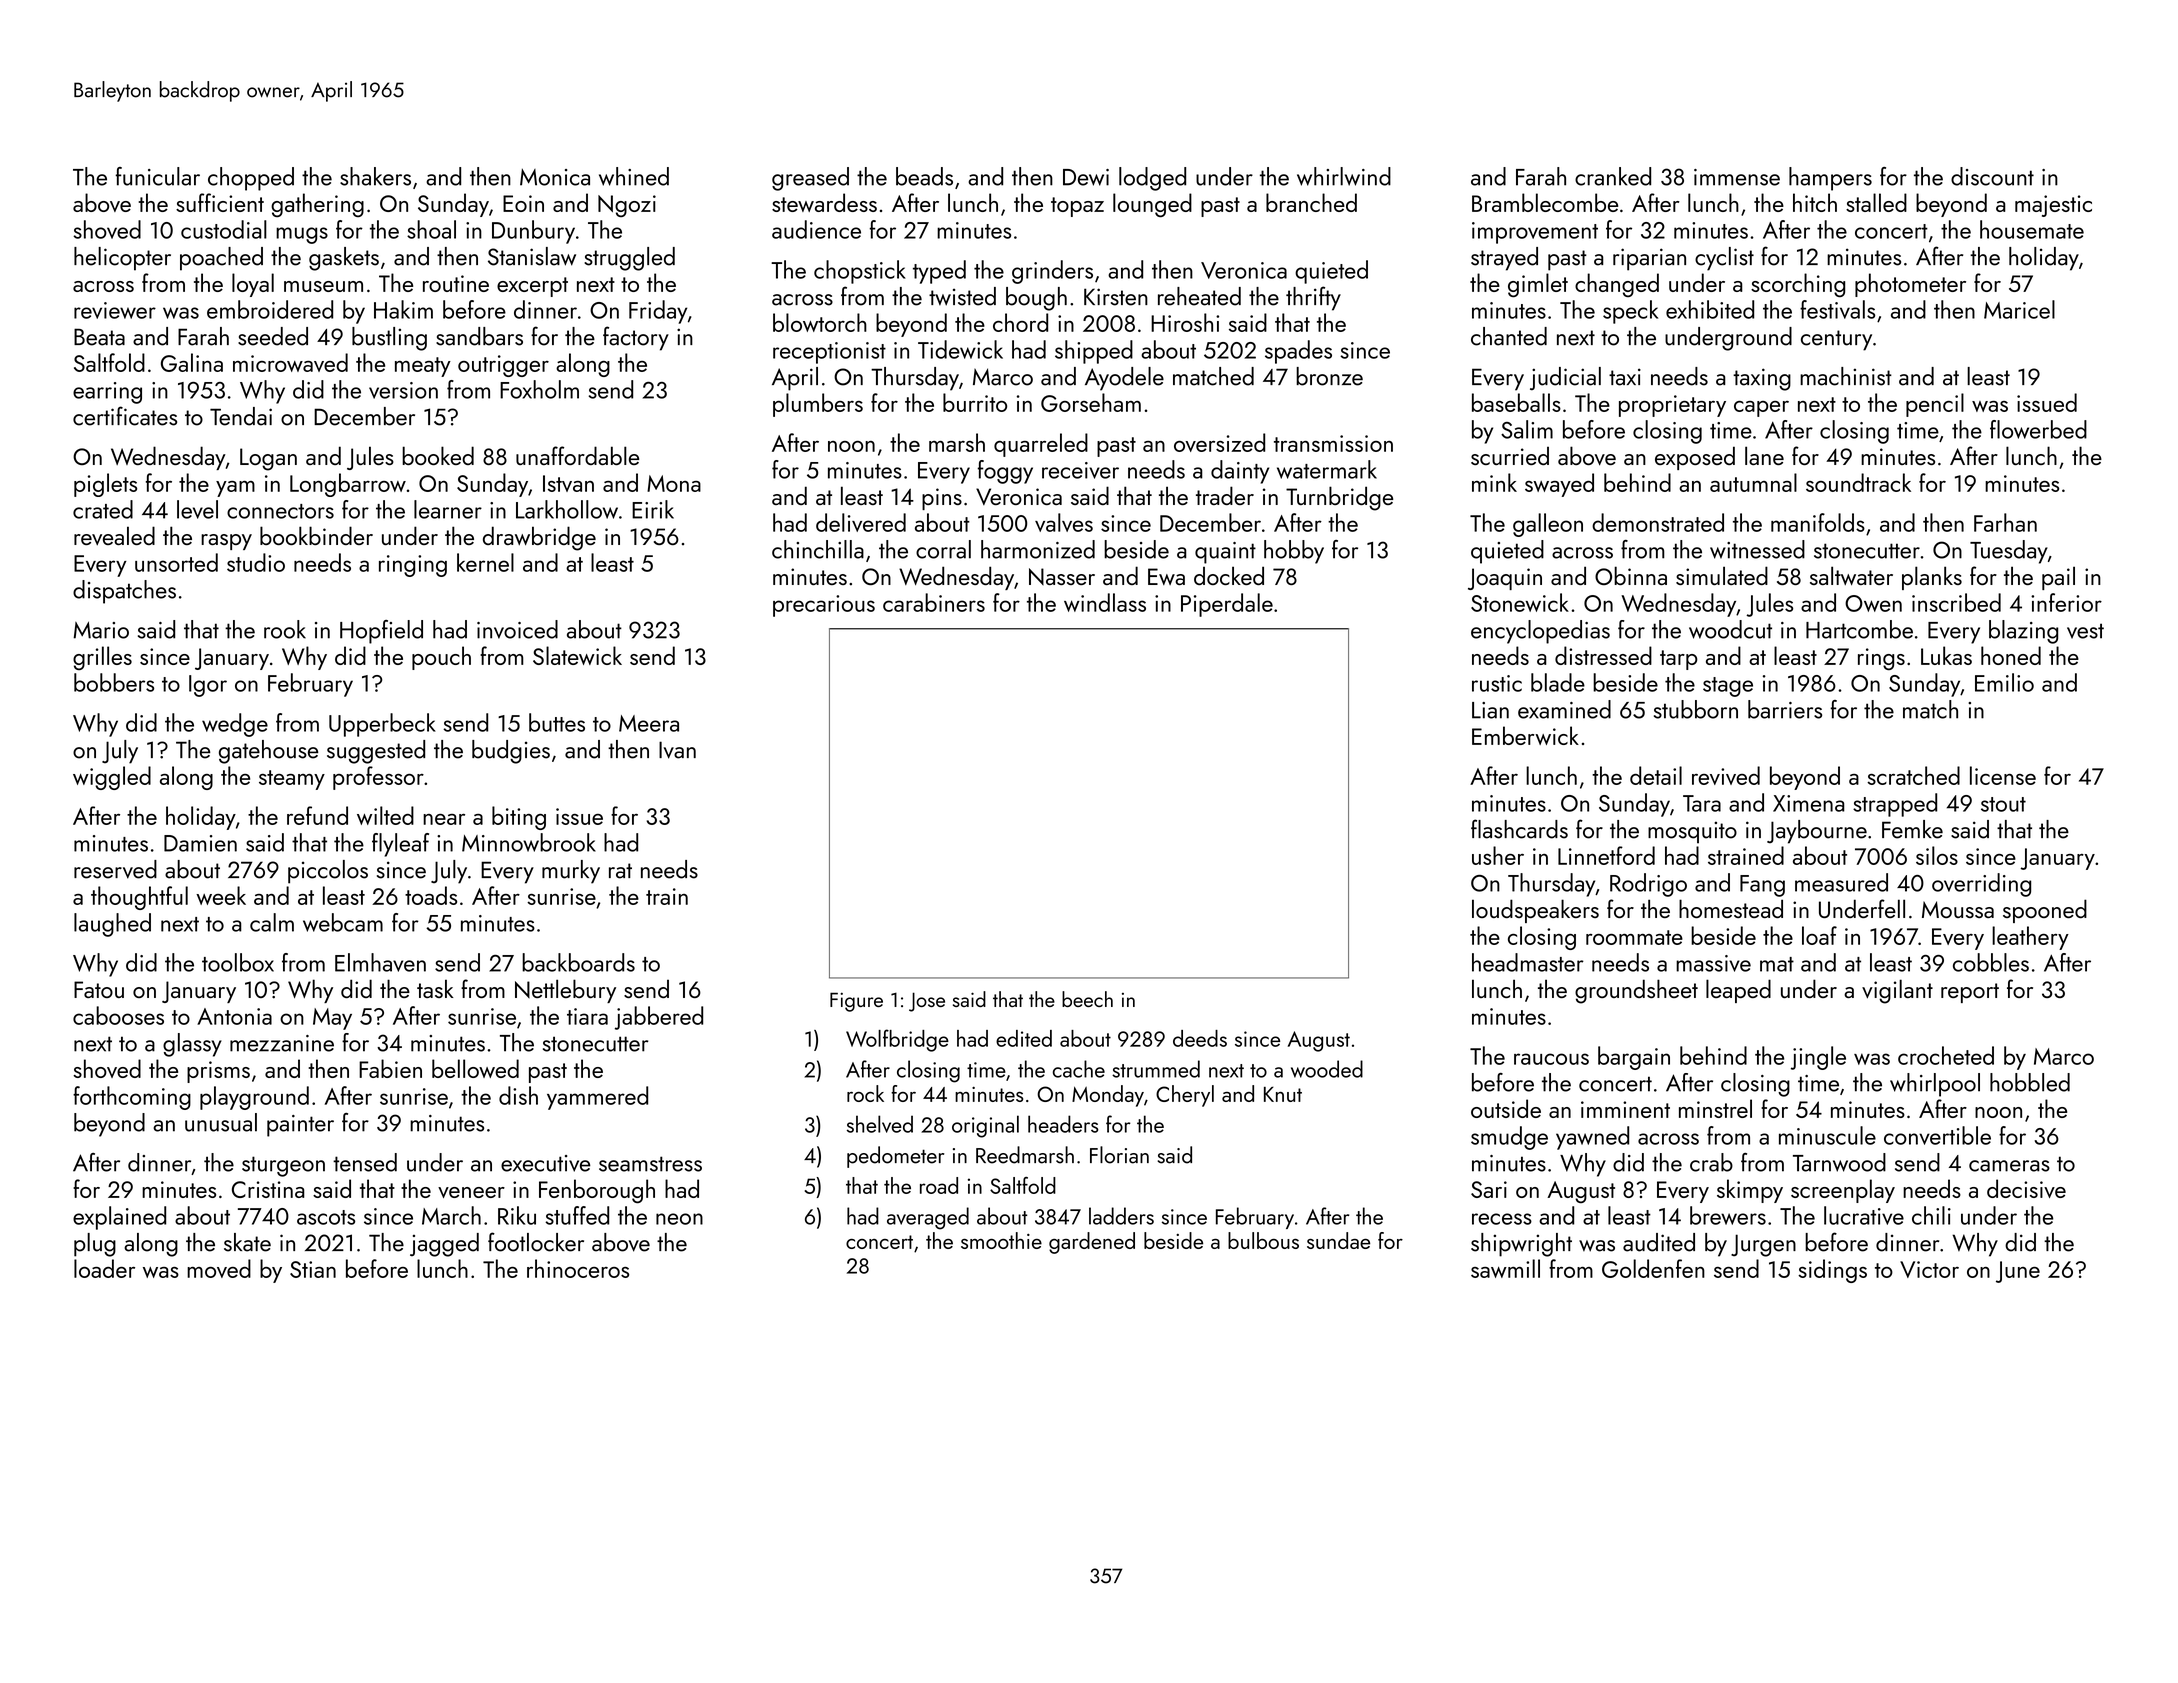  I want to click on funicular, so click(158, 176).
